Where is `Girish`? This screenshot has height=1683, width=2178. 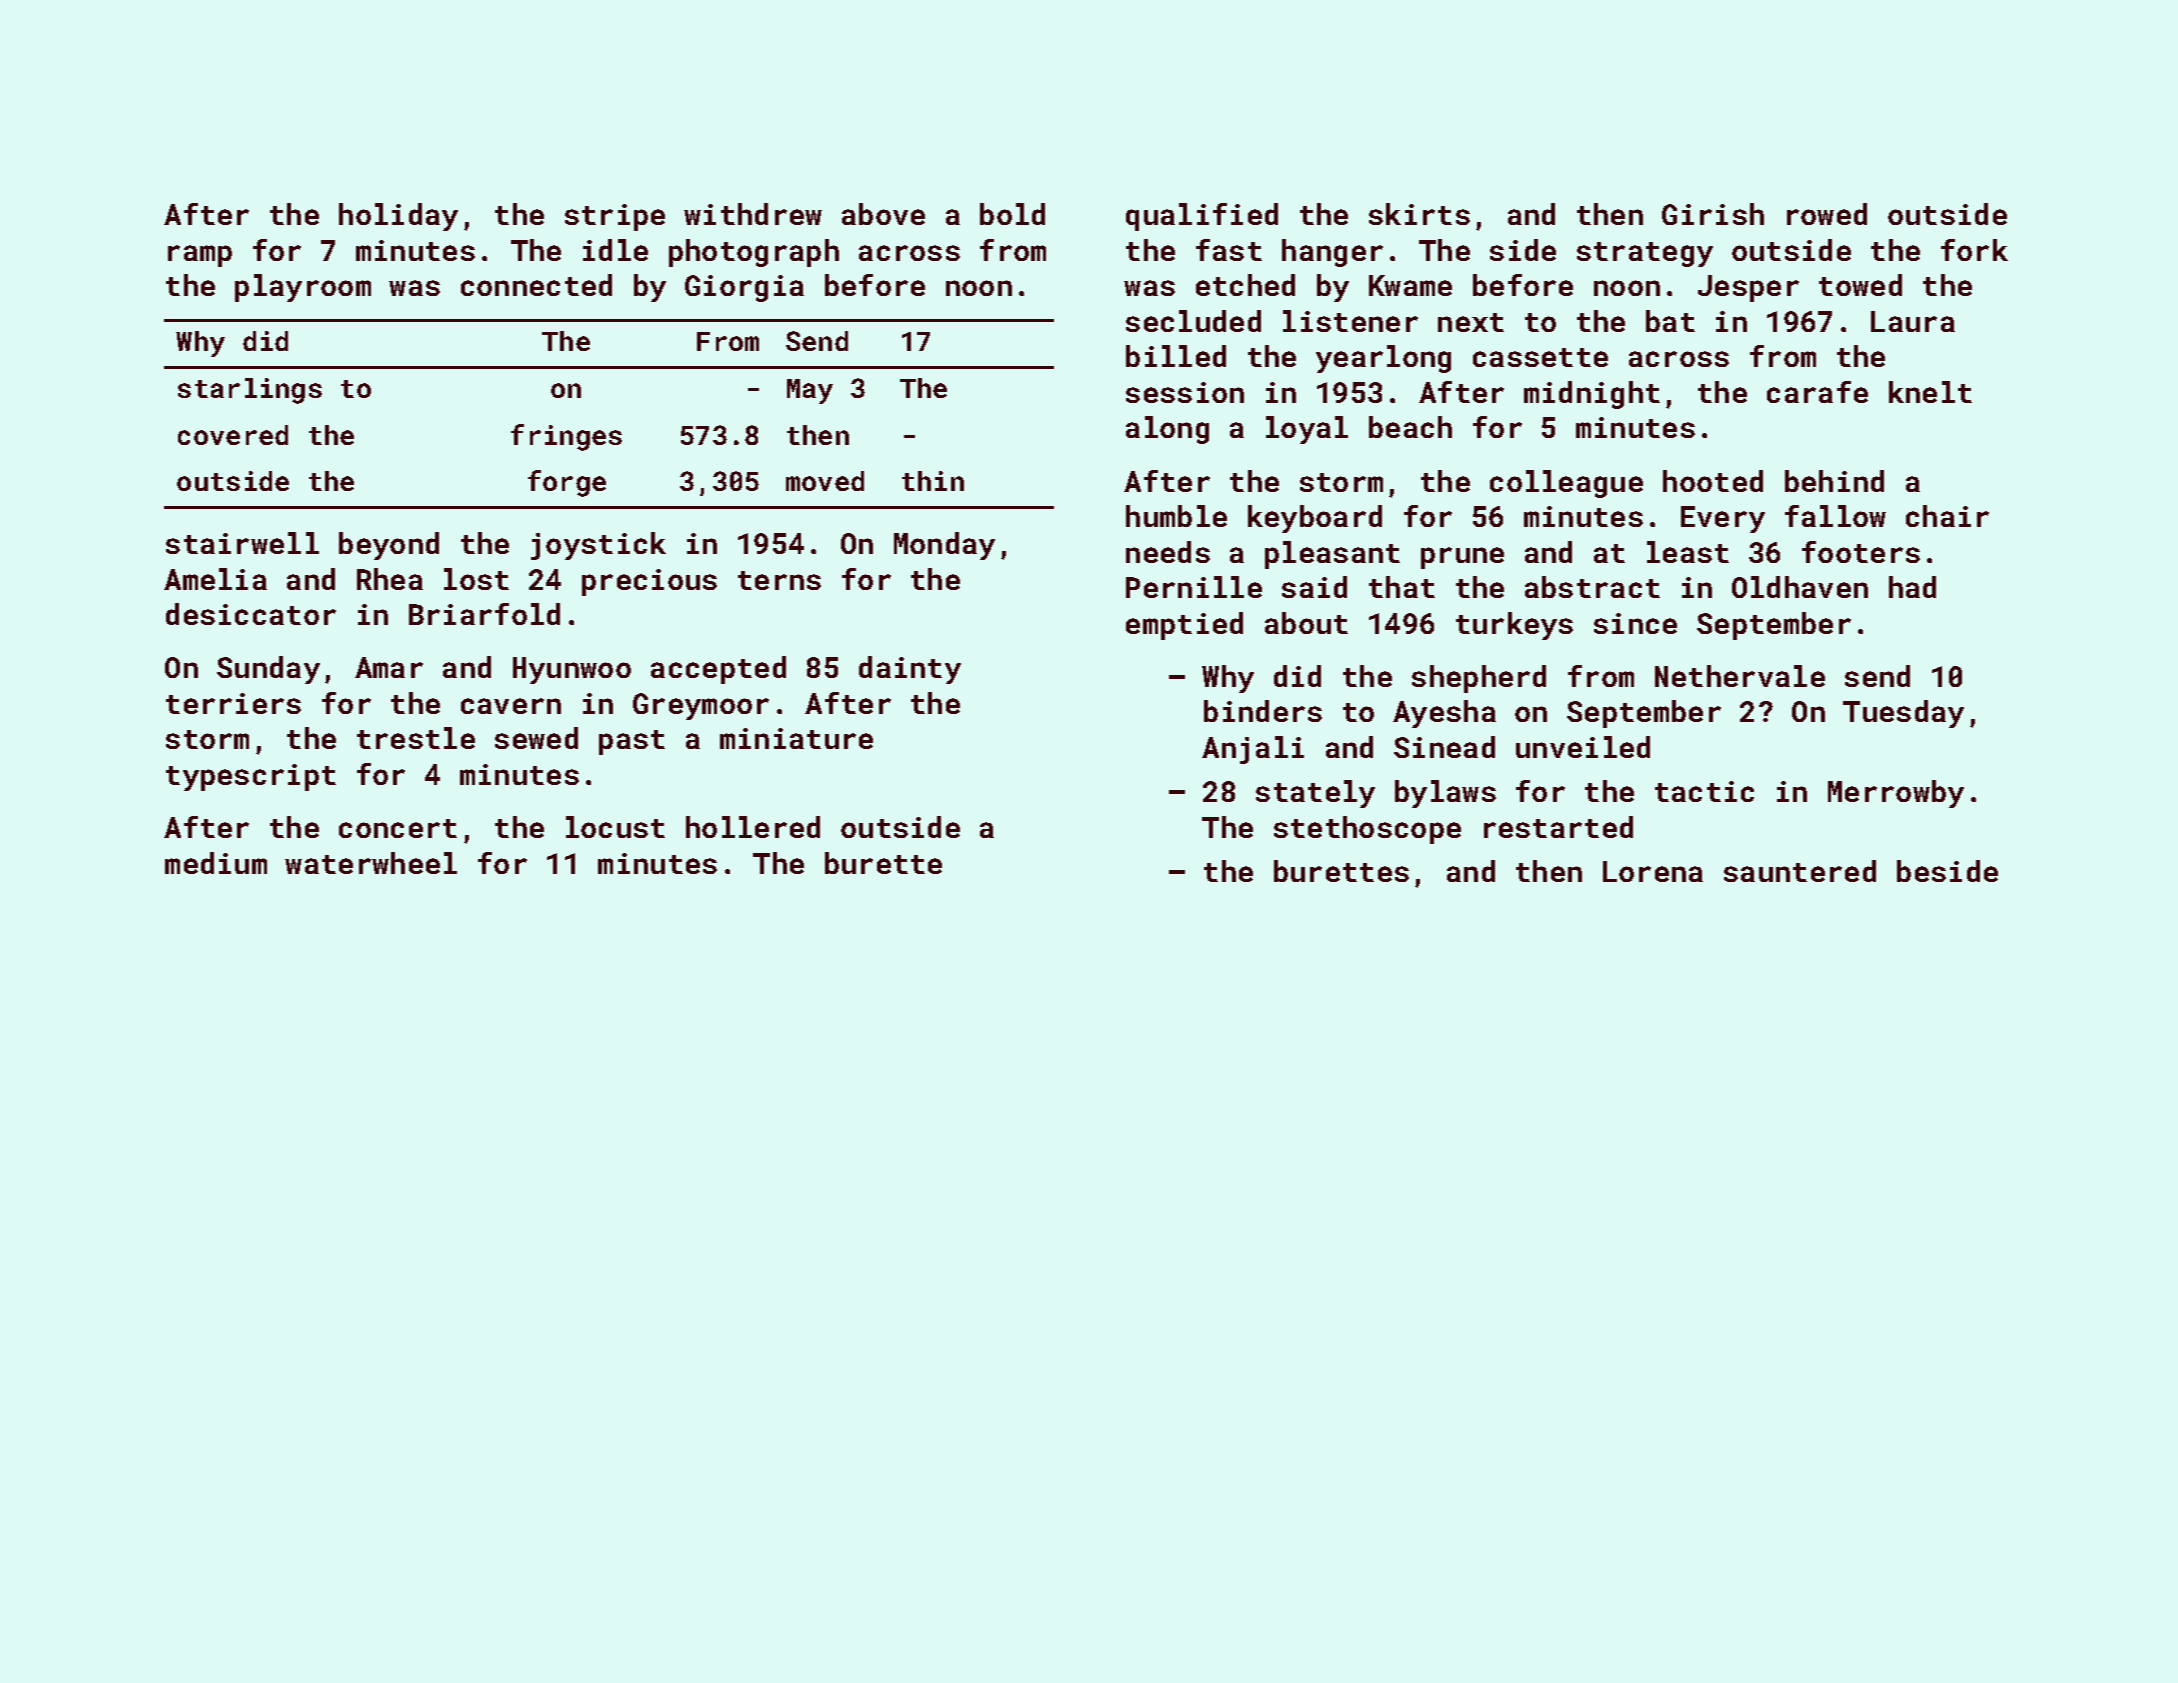 Girish is located at coordinates (1713, 214).
